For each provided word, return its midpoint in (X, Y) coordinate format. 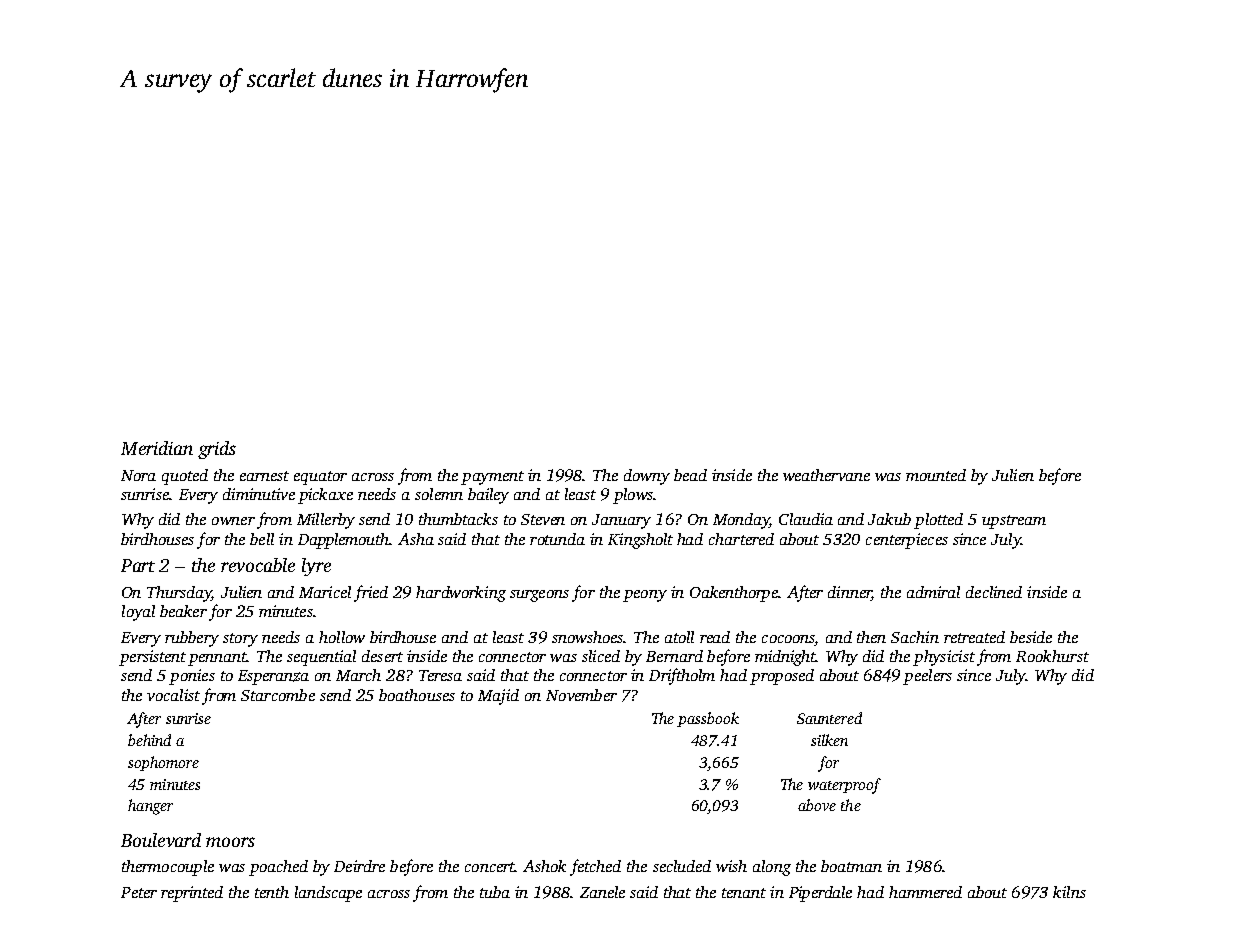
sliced (601, 656)
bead (690, 475)
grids (217, 450)
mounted (936, 475)
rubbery (192, 639)
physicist (944, 658)
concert (490, 867)
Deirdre (359, 866)
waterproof (844, 786)
